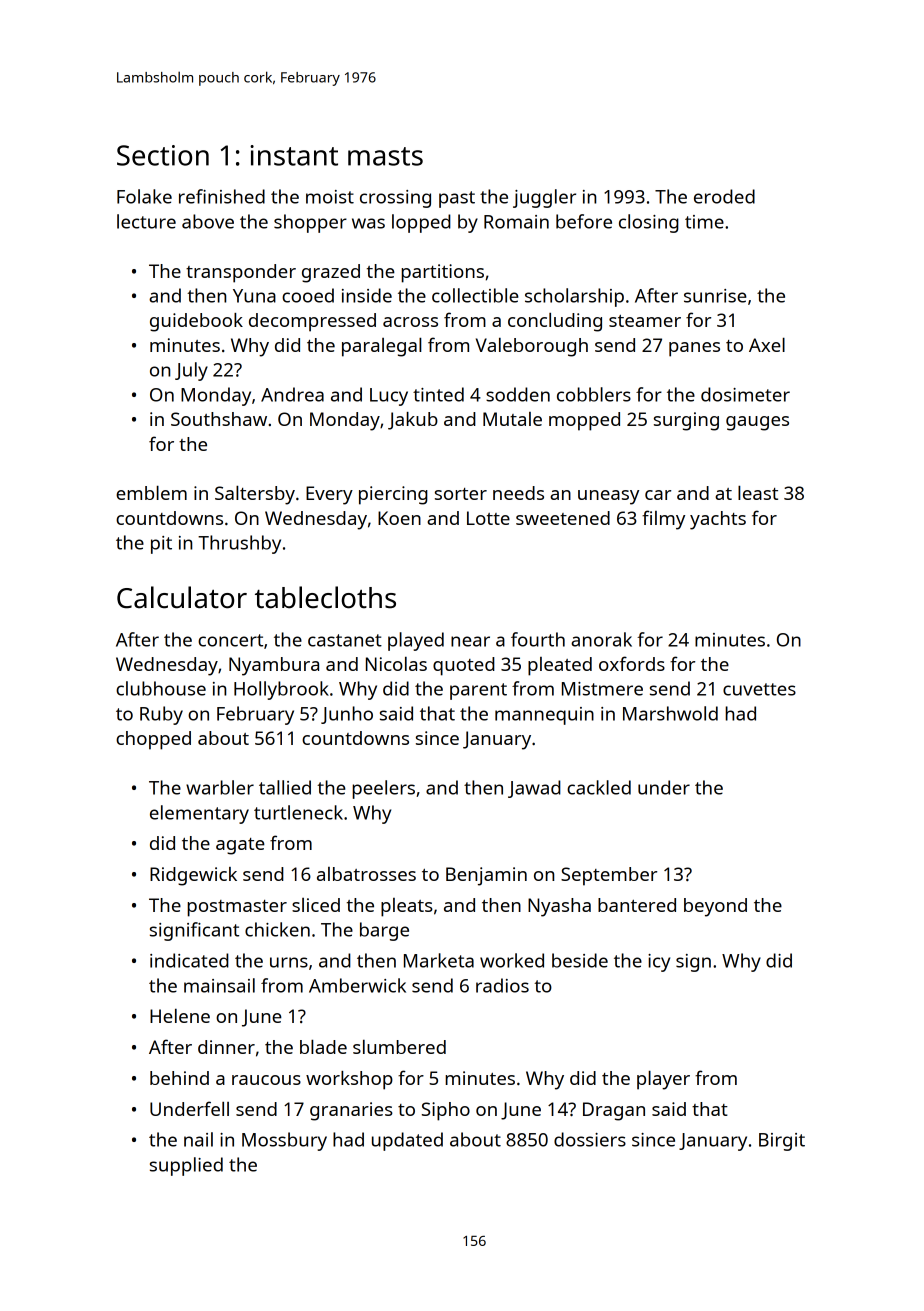 The height and width of the screenshot is (1311, 924). Describe the element at coordinates (560, 666) in the screenshot. I see `pleated` at that location.
